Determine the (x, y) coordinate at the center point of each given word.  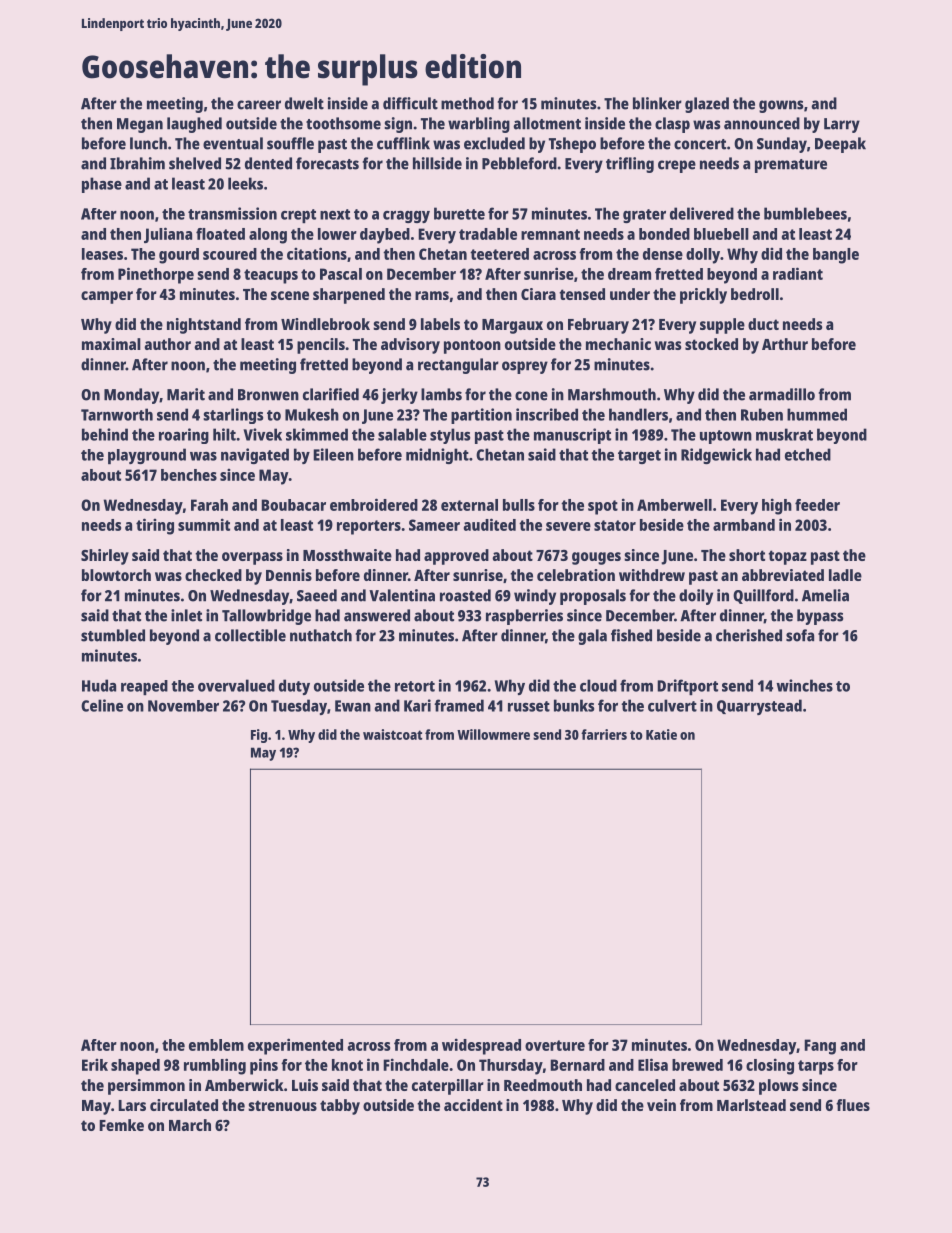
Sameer (434, 525)
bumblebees (805, 213)
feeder (817, 505)
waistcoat (392, 734)
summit (204, 524)
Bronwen (268, 395)
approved (456, 557)
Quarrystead (759, 707)
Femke (121, 1125)
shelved (195, 163)
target (639, 457)
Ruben (762, 414)
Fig (259, 736)
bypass (820, 617)
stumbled (113, 635)
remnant (550, 234)
